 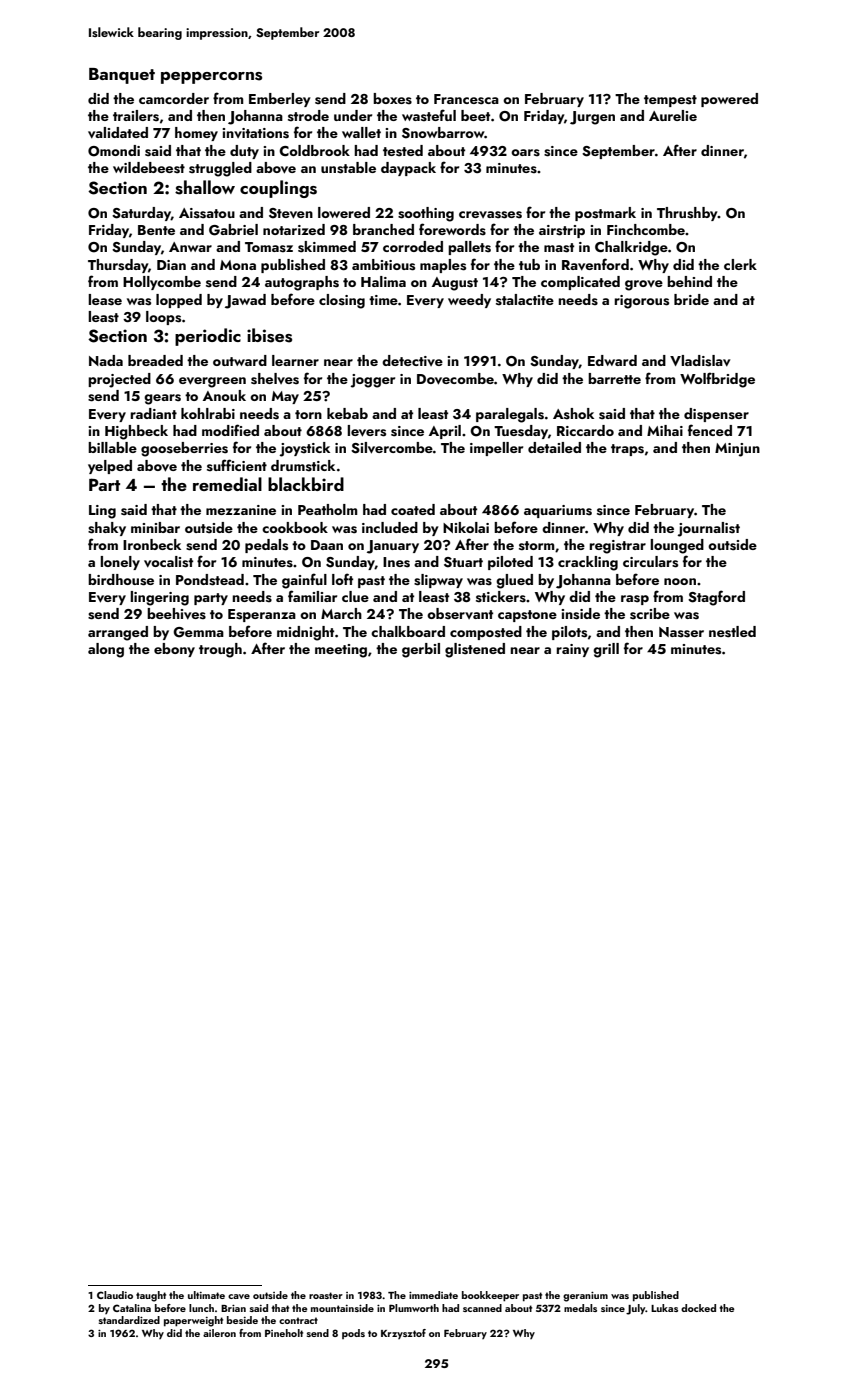 What do you see at coordinates (326, 1295) in the screenshot?
I see `roaster` at bounding box center [326, 1295].
